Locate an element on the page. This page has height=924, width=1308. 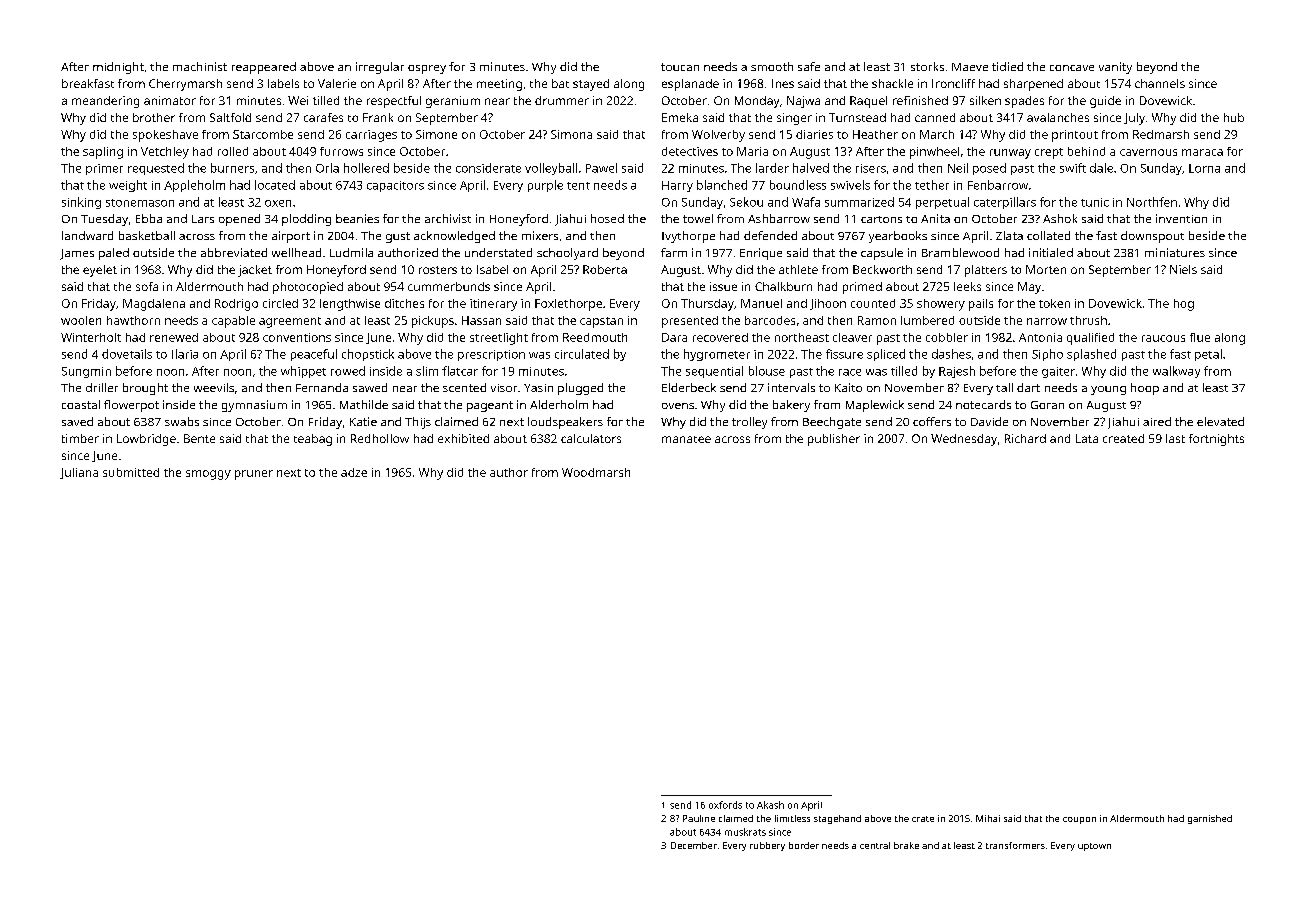
maraca is located at coordinates (1202, 152).
